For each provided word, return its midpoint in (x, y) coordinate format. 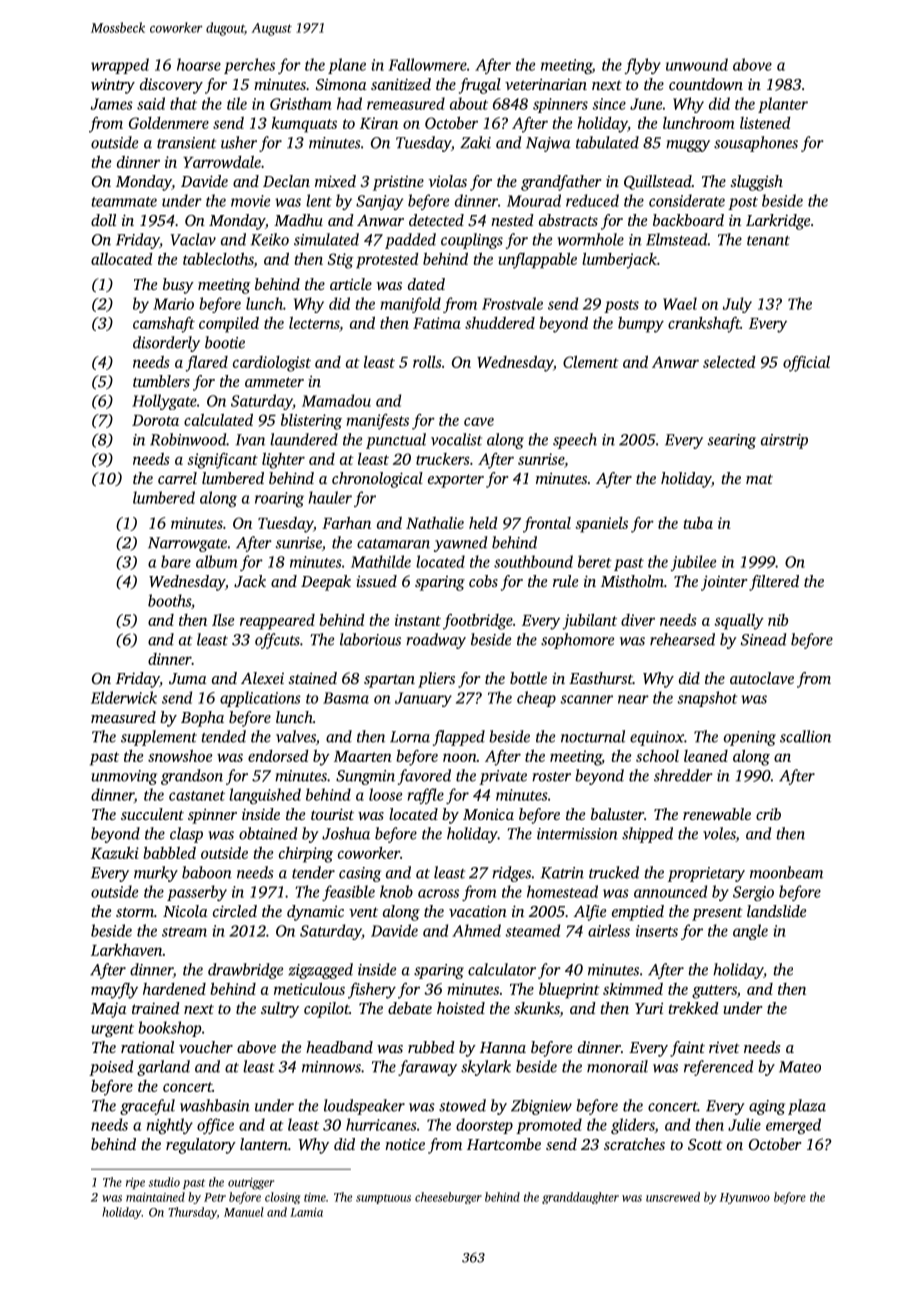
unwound (697, 64)
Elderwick (124, 697)
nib (778, 620)
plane (347, 66)
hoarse (199, 64)
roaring (279, 499)
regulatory (201, 1146)
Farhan (346, 522)
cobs (483, 581)
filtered (774, 583)
